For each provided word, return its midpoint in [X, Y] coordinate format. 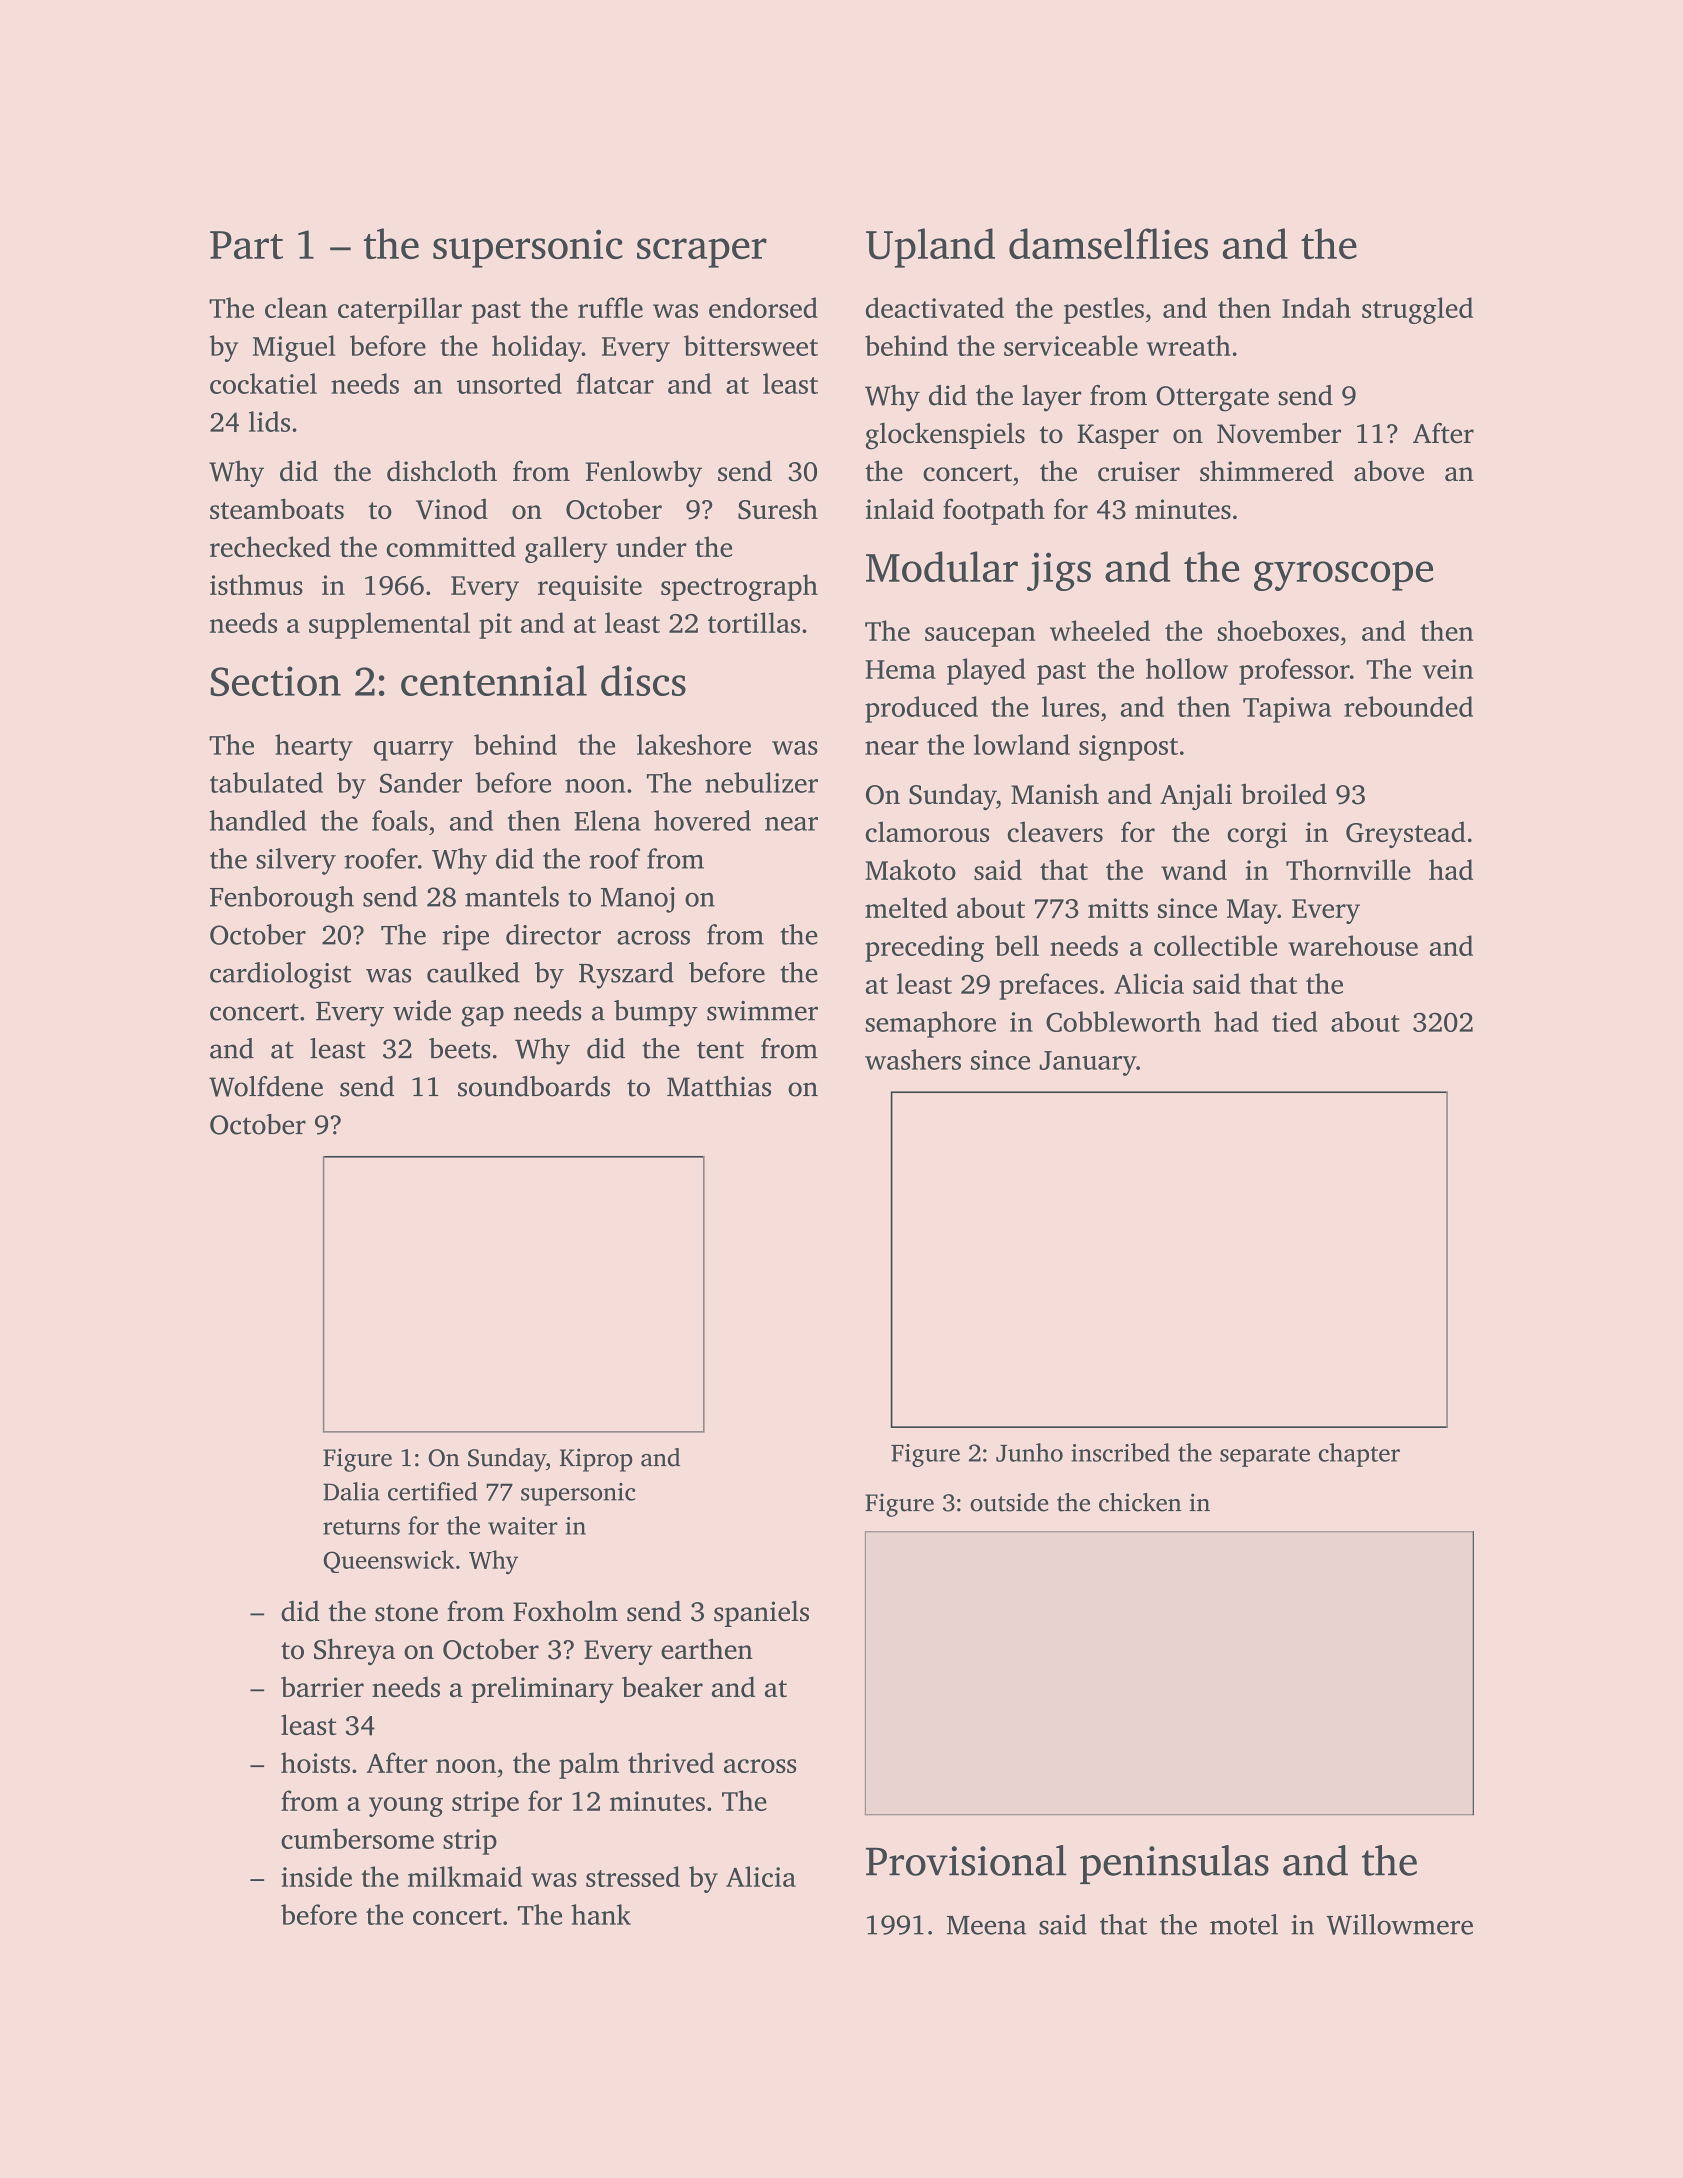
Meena [986, 1925]
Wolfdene [266, 1086]
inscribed [1120, 1452]
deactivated [935, 307]
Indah [1316, 307]
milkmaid [465, 1876]
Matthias [719, 1086]
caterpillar [400, 310]
